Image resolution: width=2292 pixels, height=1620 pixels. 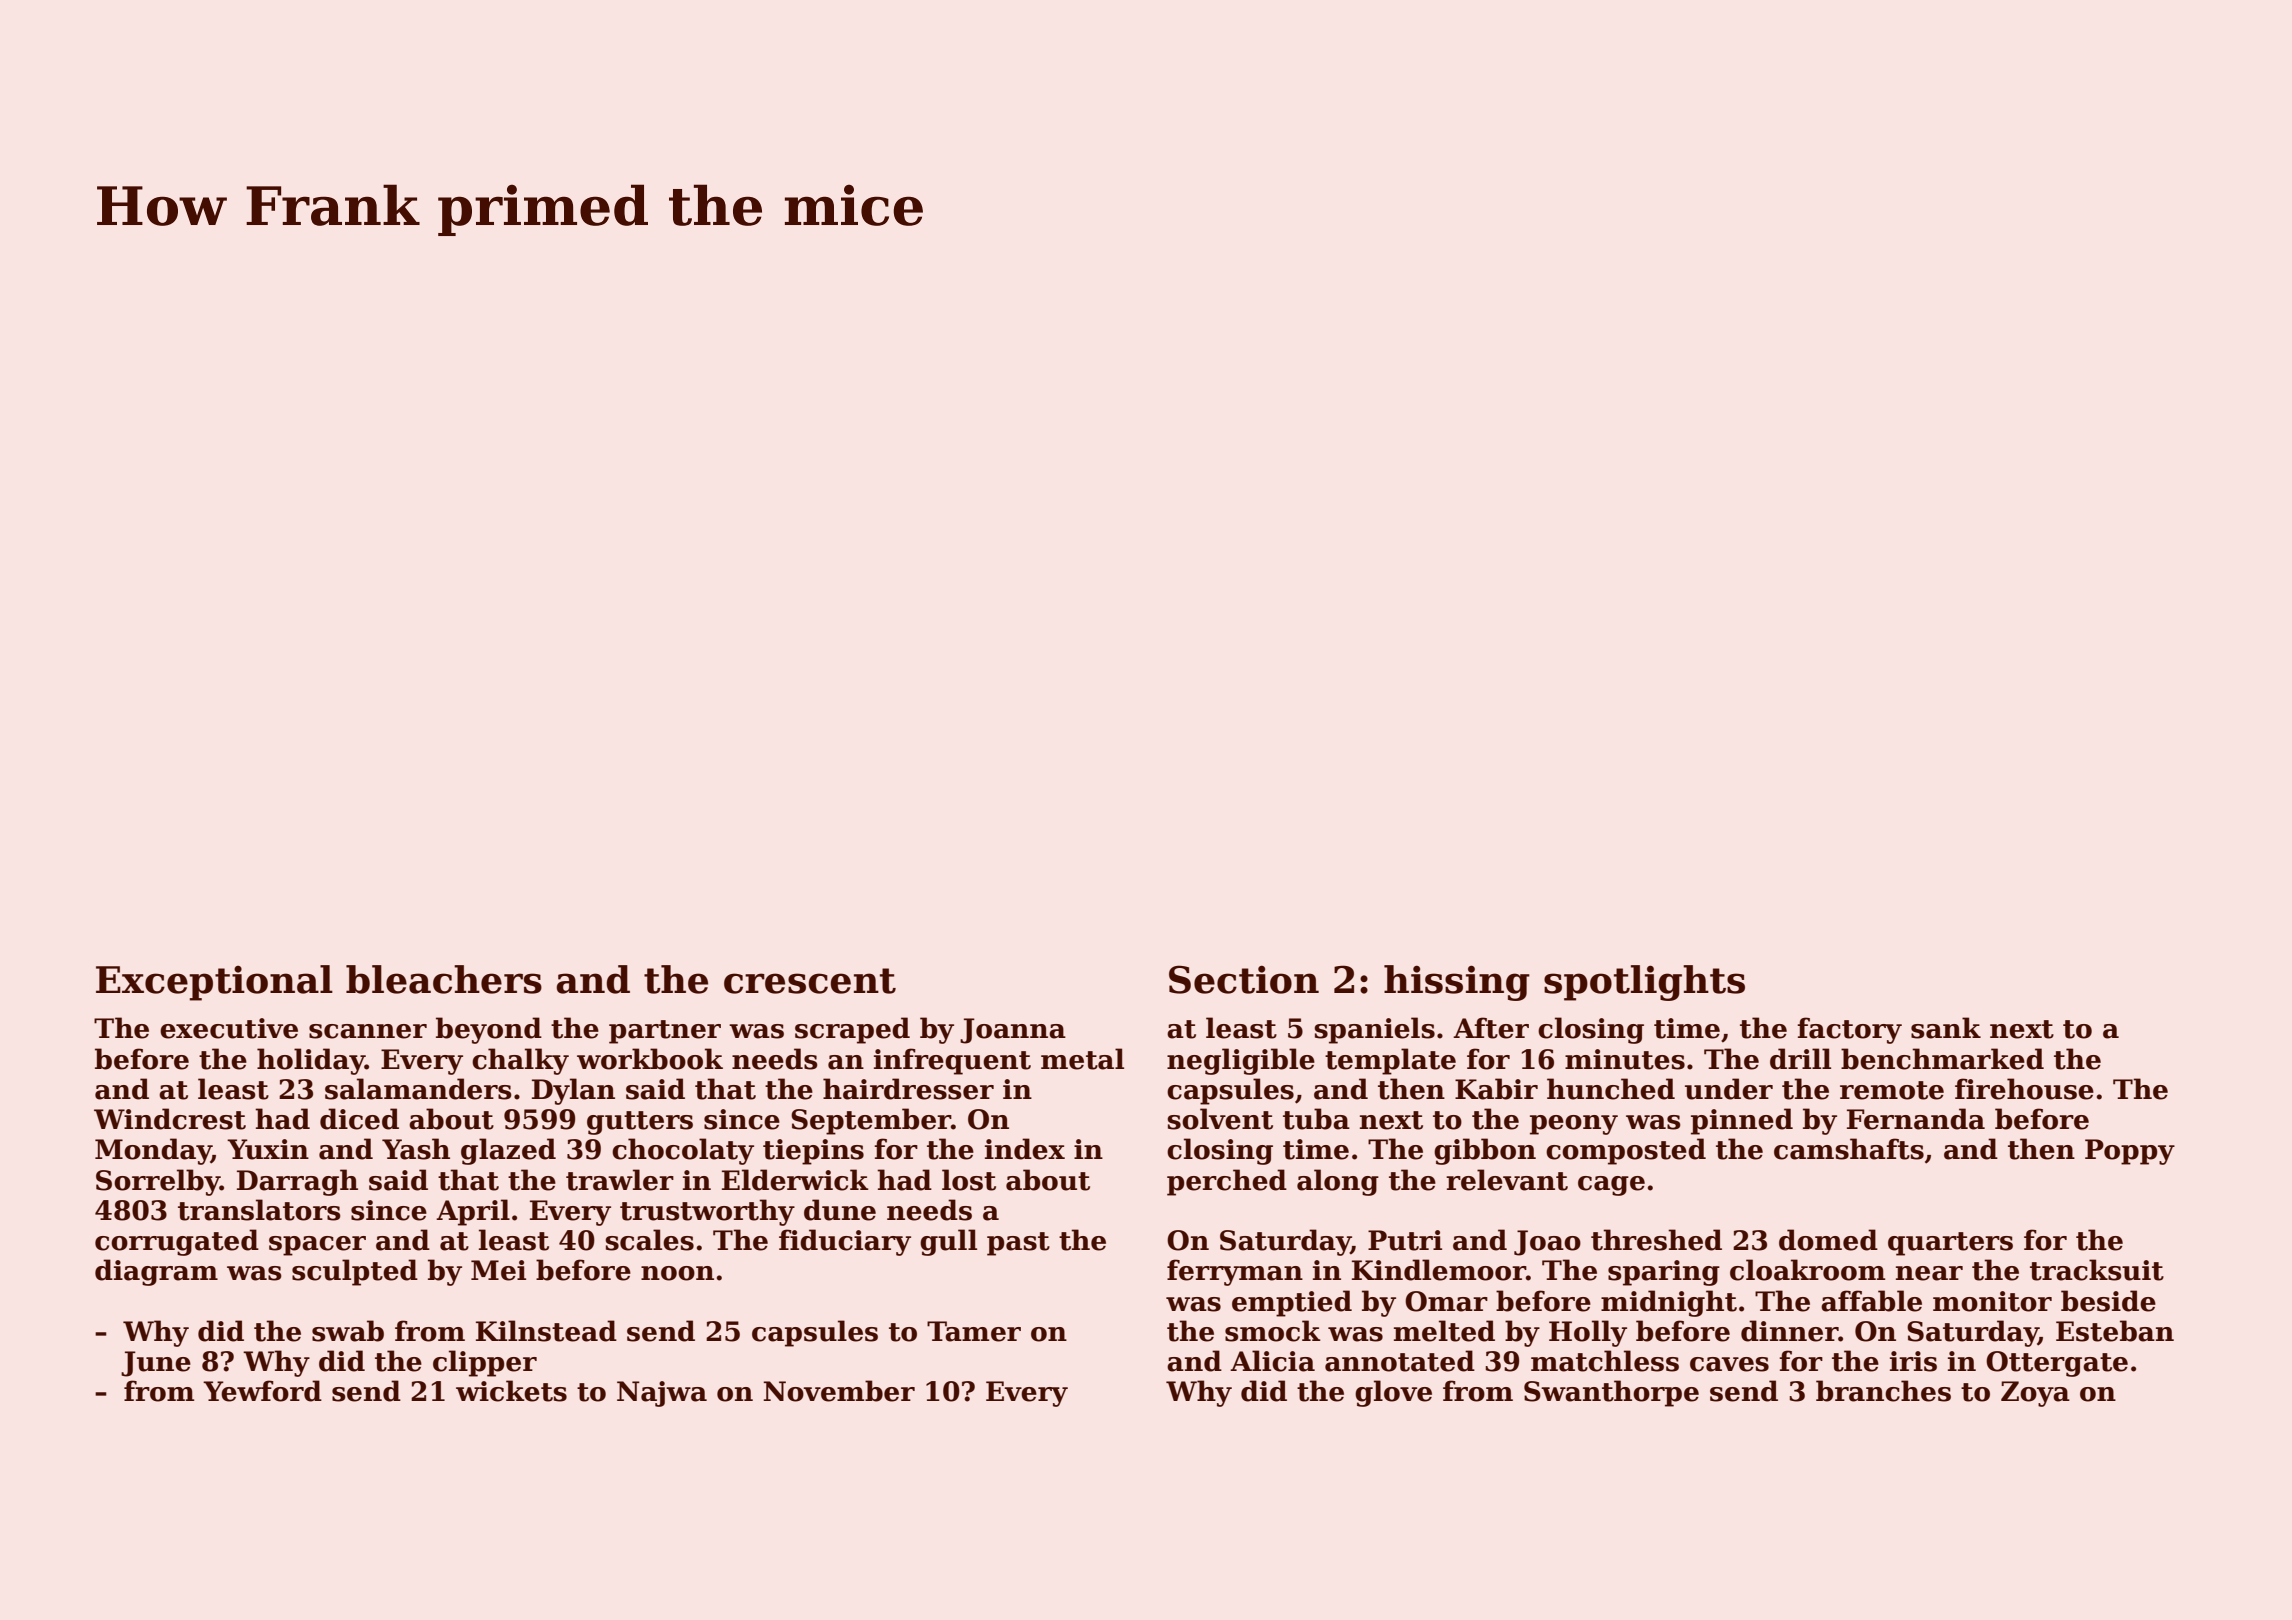 I want to click on Alicia, so click(x=1272, y=1361).
